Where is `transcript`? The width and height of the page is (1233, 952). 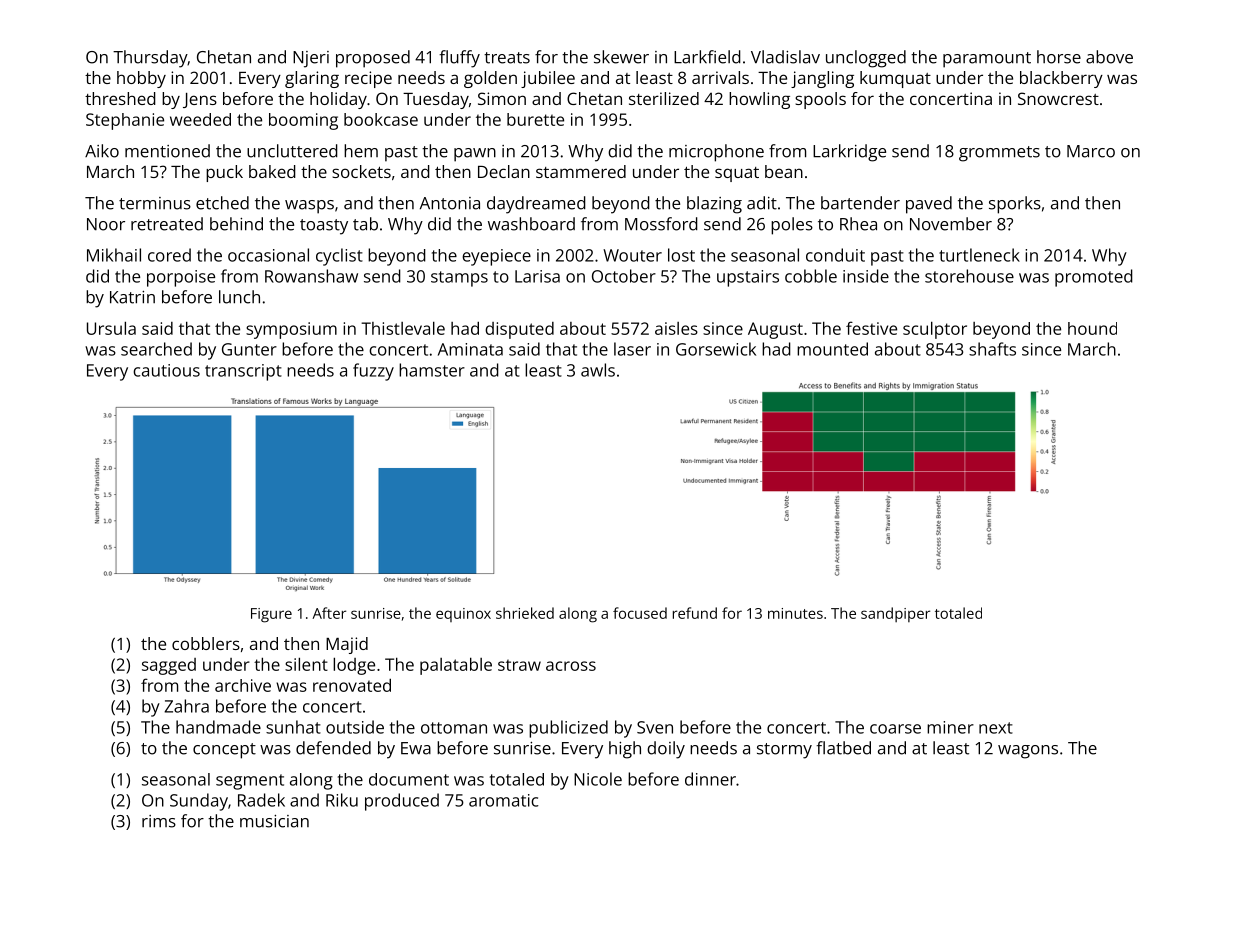
transcript is located at coordinates (243, 372).
